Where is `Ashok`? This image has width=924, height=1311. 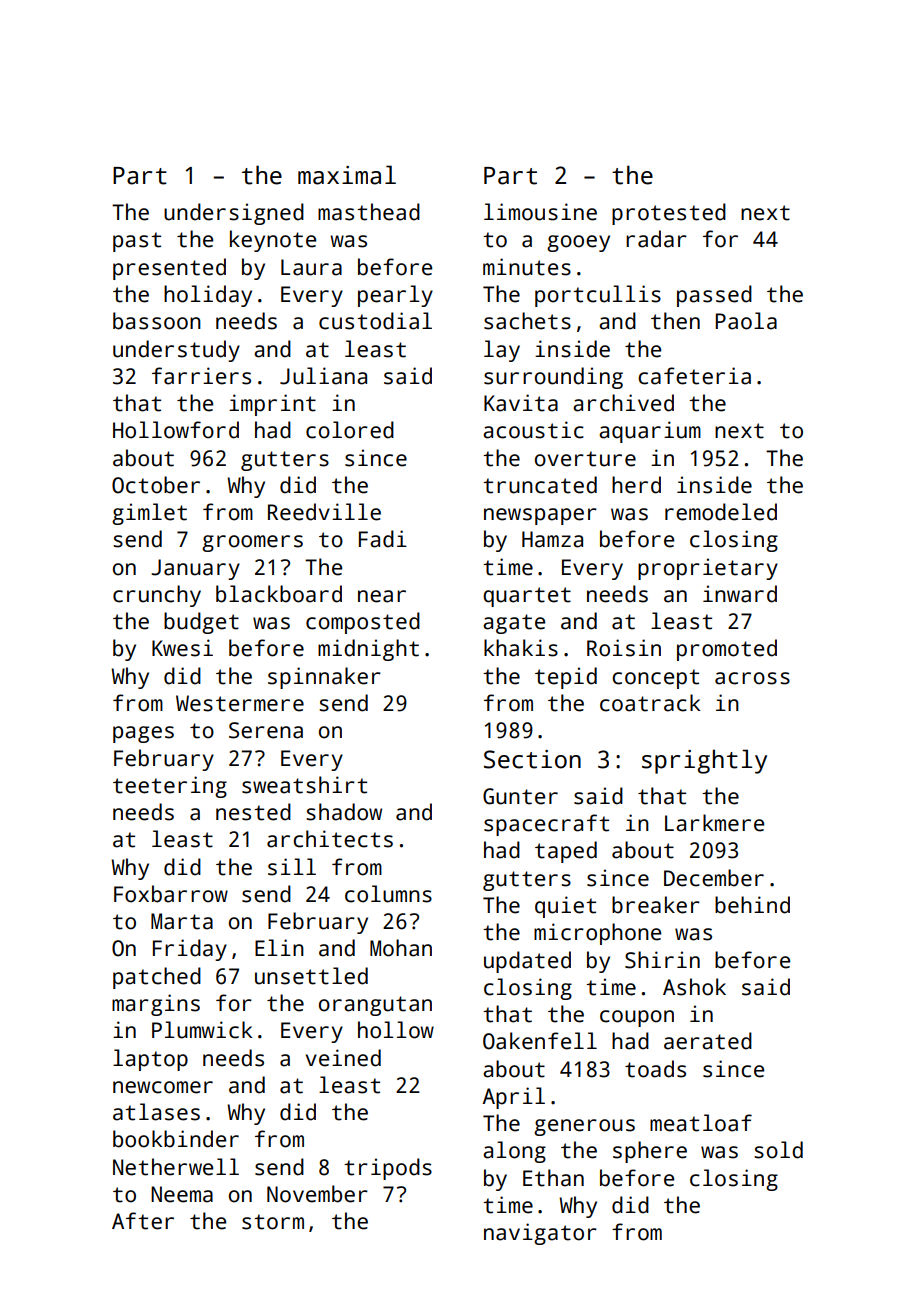 Ashok is located at coordinates (694, 987).
